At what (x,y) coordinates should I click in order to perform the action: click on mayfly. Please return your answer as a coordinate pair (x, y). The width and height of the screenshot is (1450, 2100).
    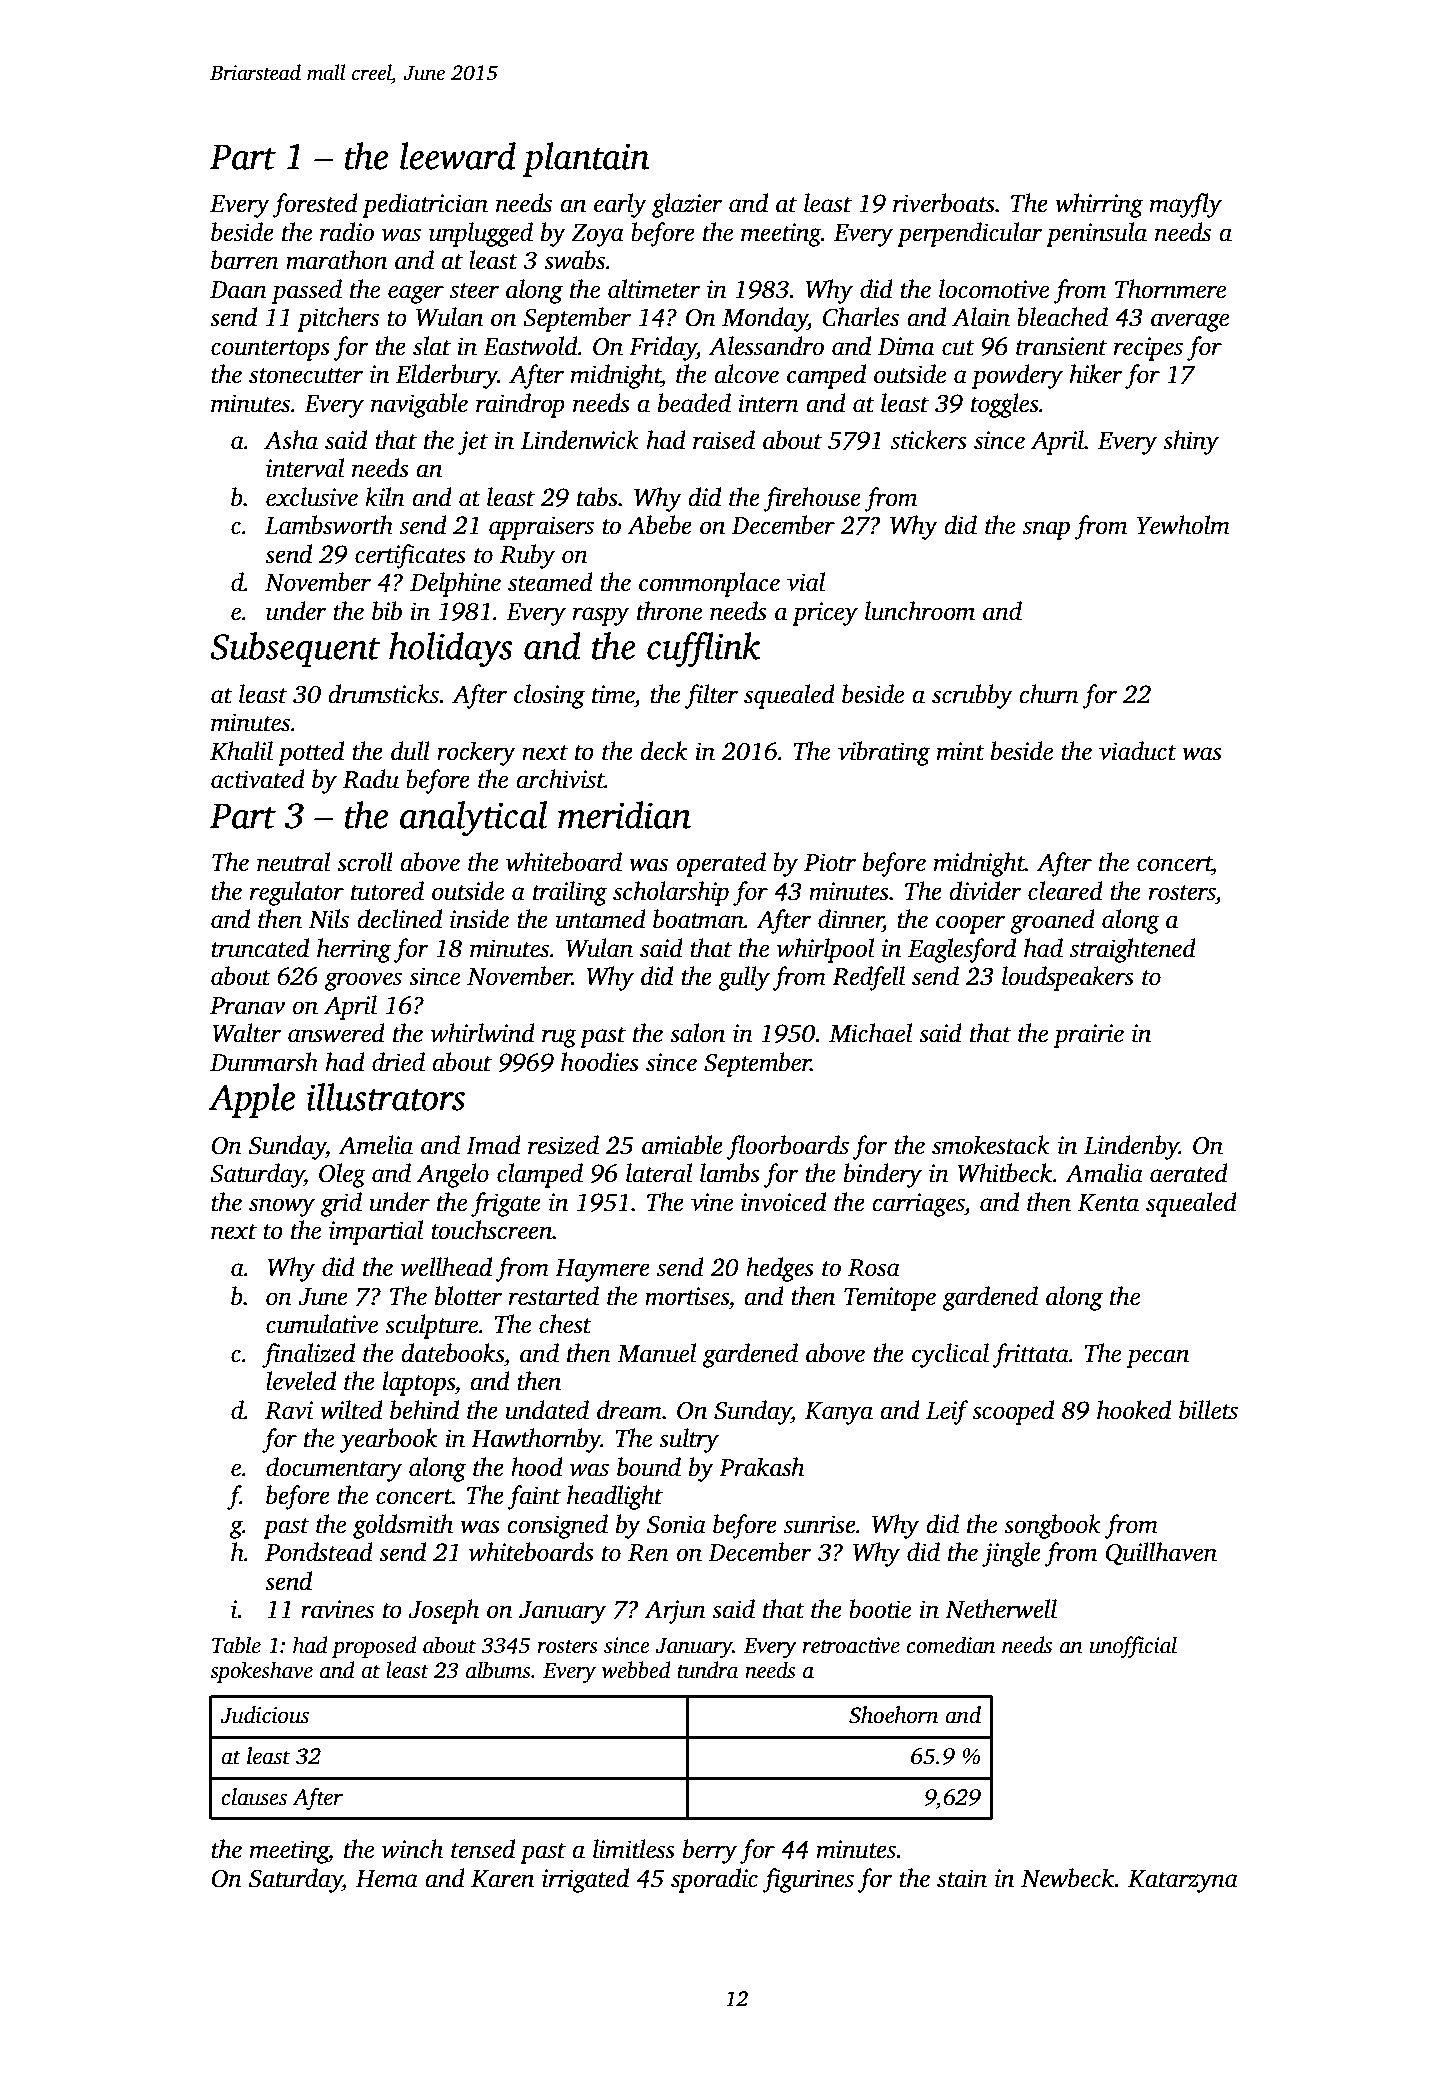
    Looking at the image, I should click on (1186, 205).
